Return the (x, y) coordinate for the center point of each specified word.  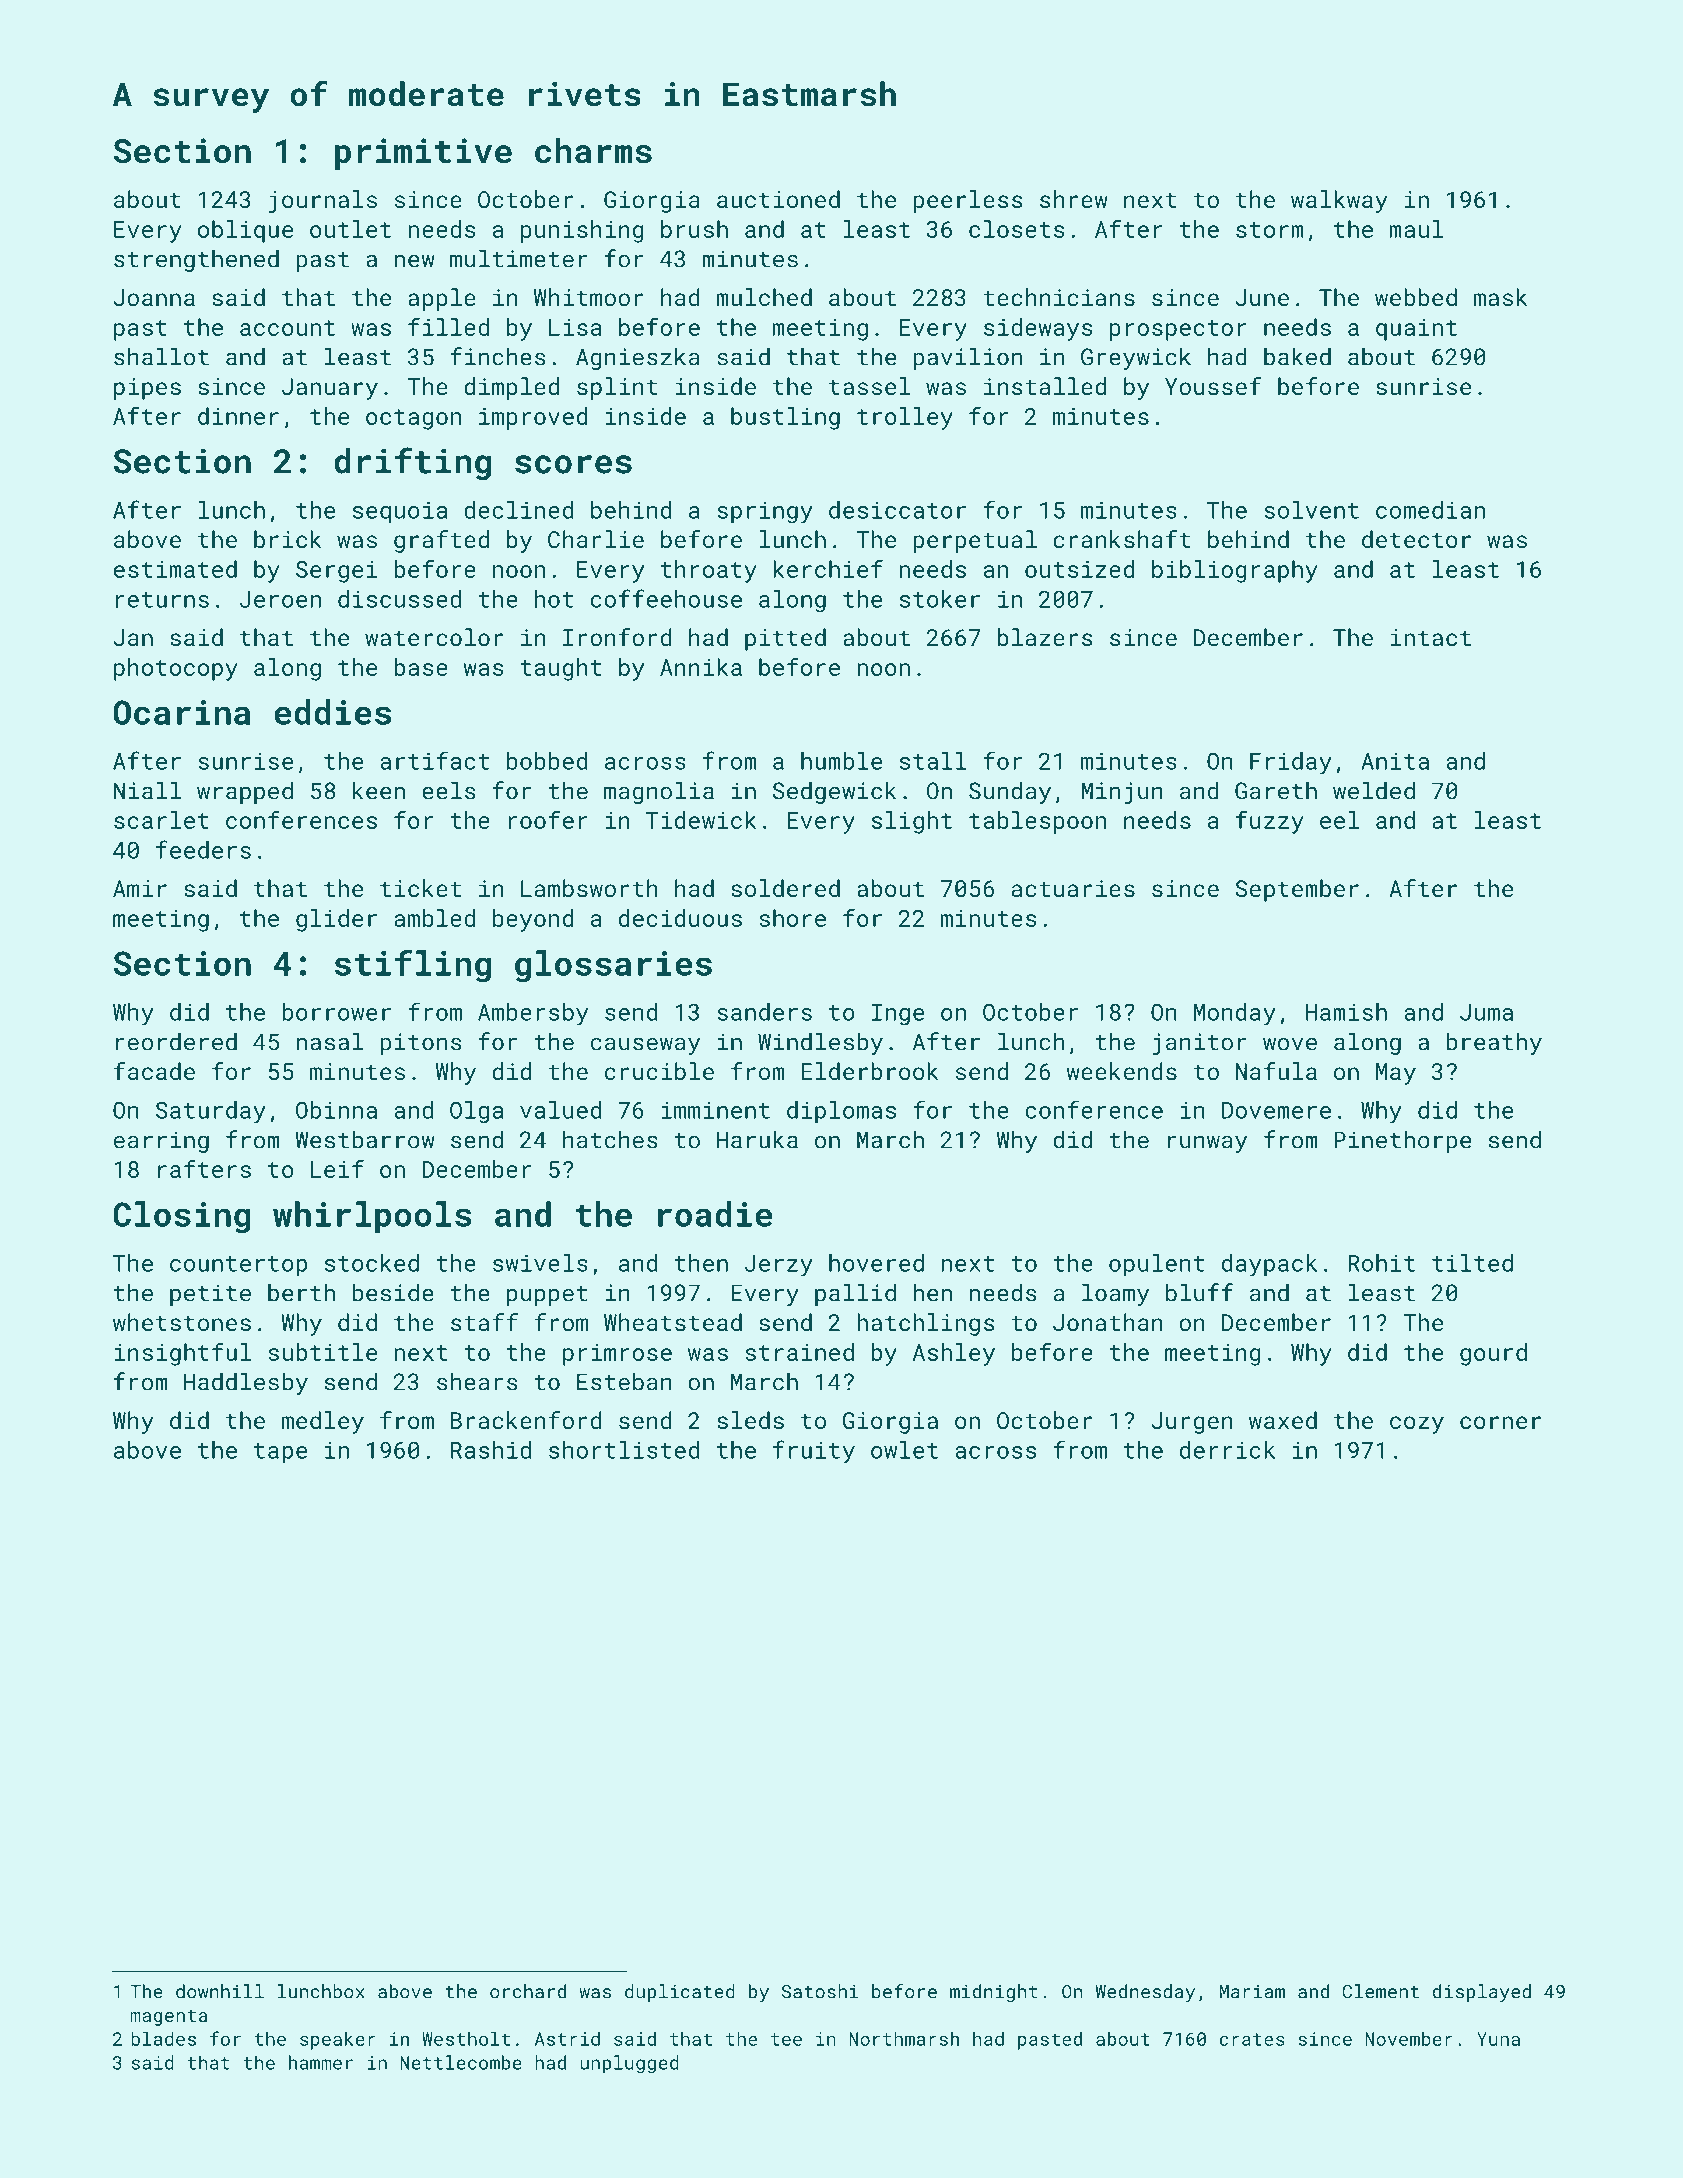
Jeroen (280, 599)
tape (280, 1453)
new (414, 261)
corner (1500, 1422)
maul (1416, 229)
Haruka (757, 1139)
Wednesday (1145, 1993)
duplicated (680, 1993)
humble (841, 761)
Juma (1486, 1012)
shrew (1074, 199)
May (1396, 1074)
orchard (528, 1991)
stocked (372, 1263)
